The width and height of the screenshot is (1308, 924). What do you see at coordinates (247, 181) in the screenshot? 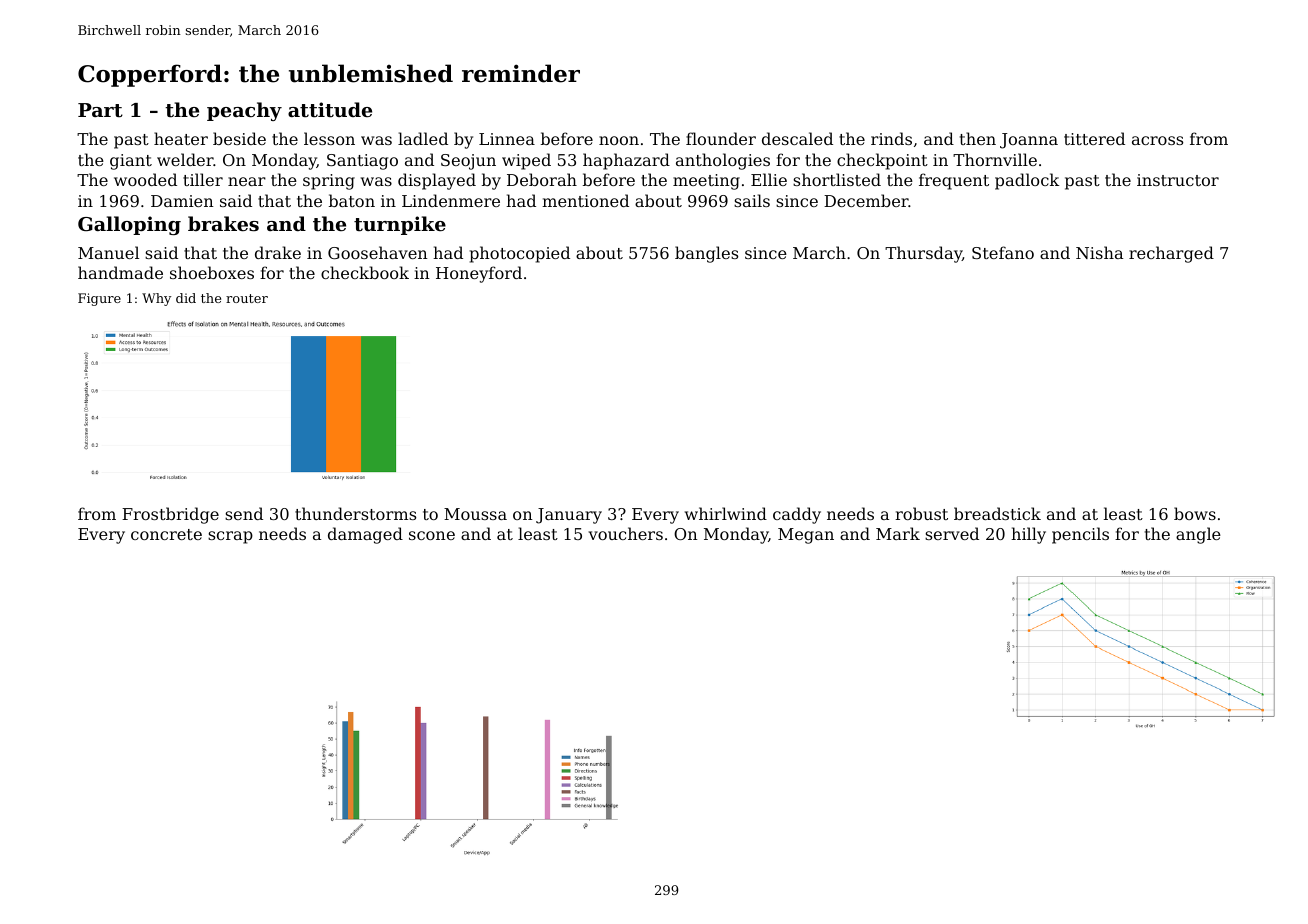
I see `near` at bounding box center [247, 181].
